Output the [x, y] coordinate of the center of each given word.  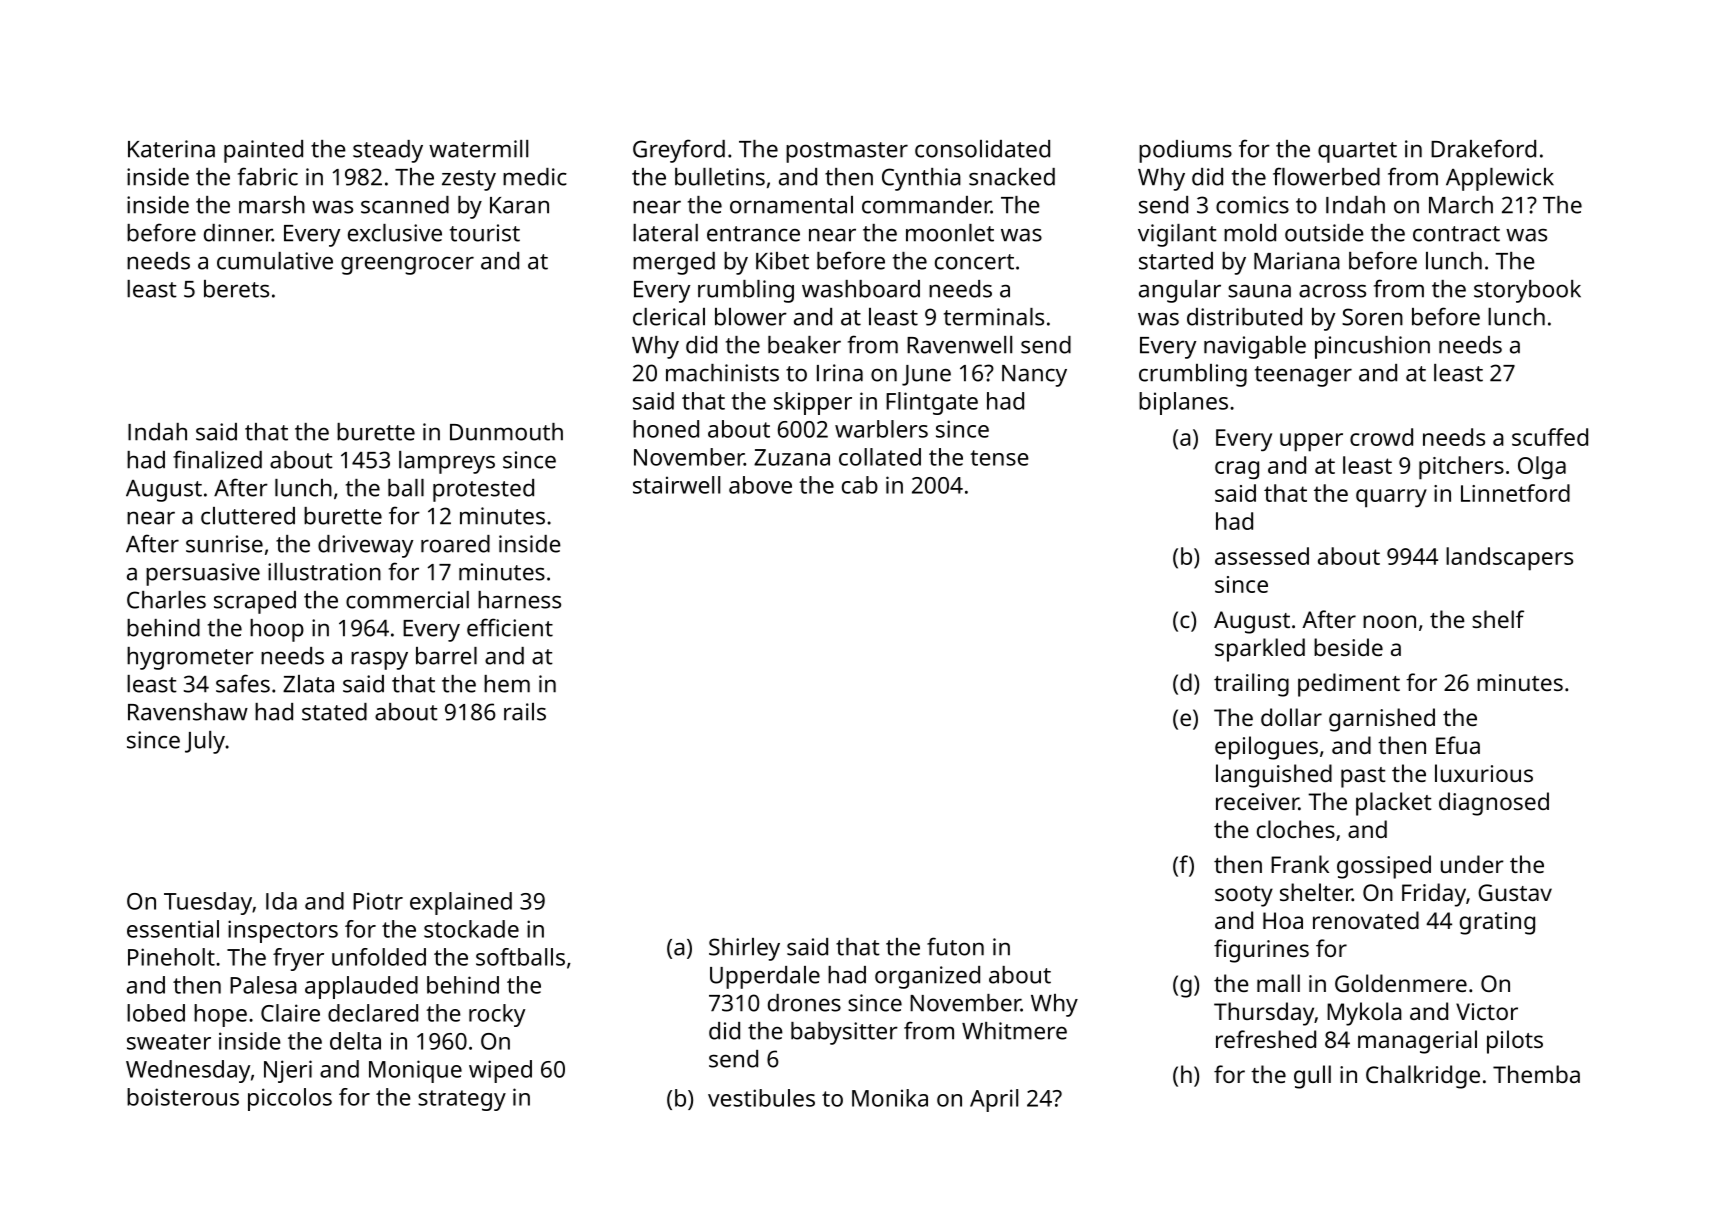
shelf [1498, 619]
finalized [217, 459]
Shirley [744, 949]
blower [751, 317]
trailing [1251, 685]
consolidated [982, 149]
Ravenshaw [188, 712]
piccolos [290, 1099]
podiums [1185, 151]
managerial [1417, 1042]
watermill [478, 149]
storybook [1527, 291]
